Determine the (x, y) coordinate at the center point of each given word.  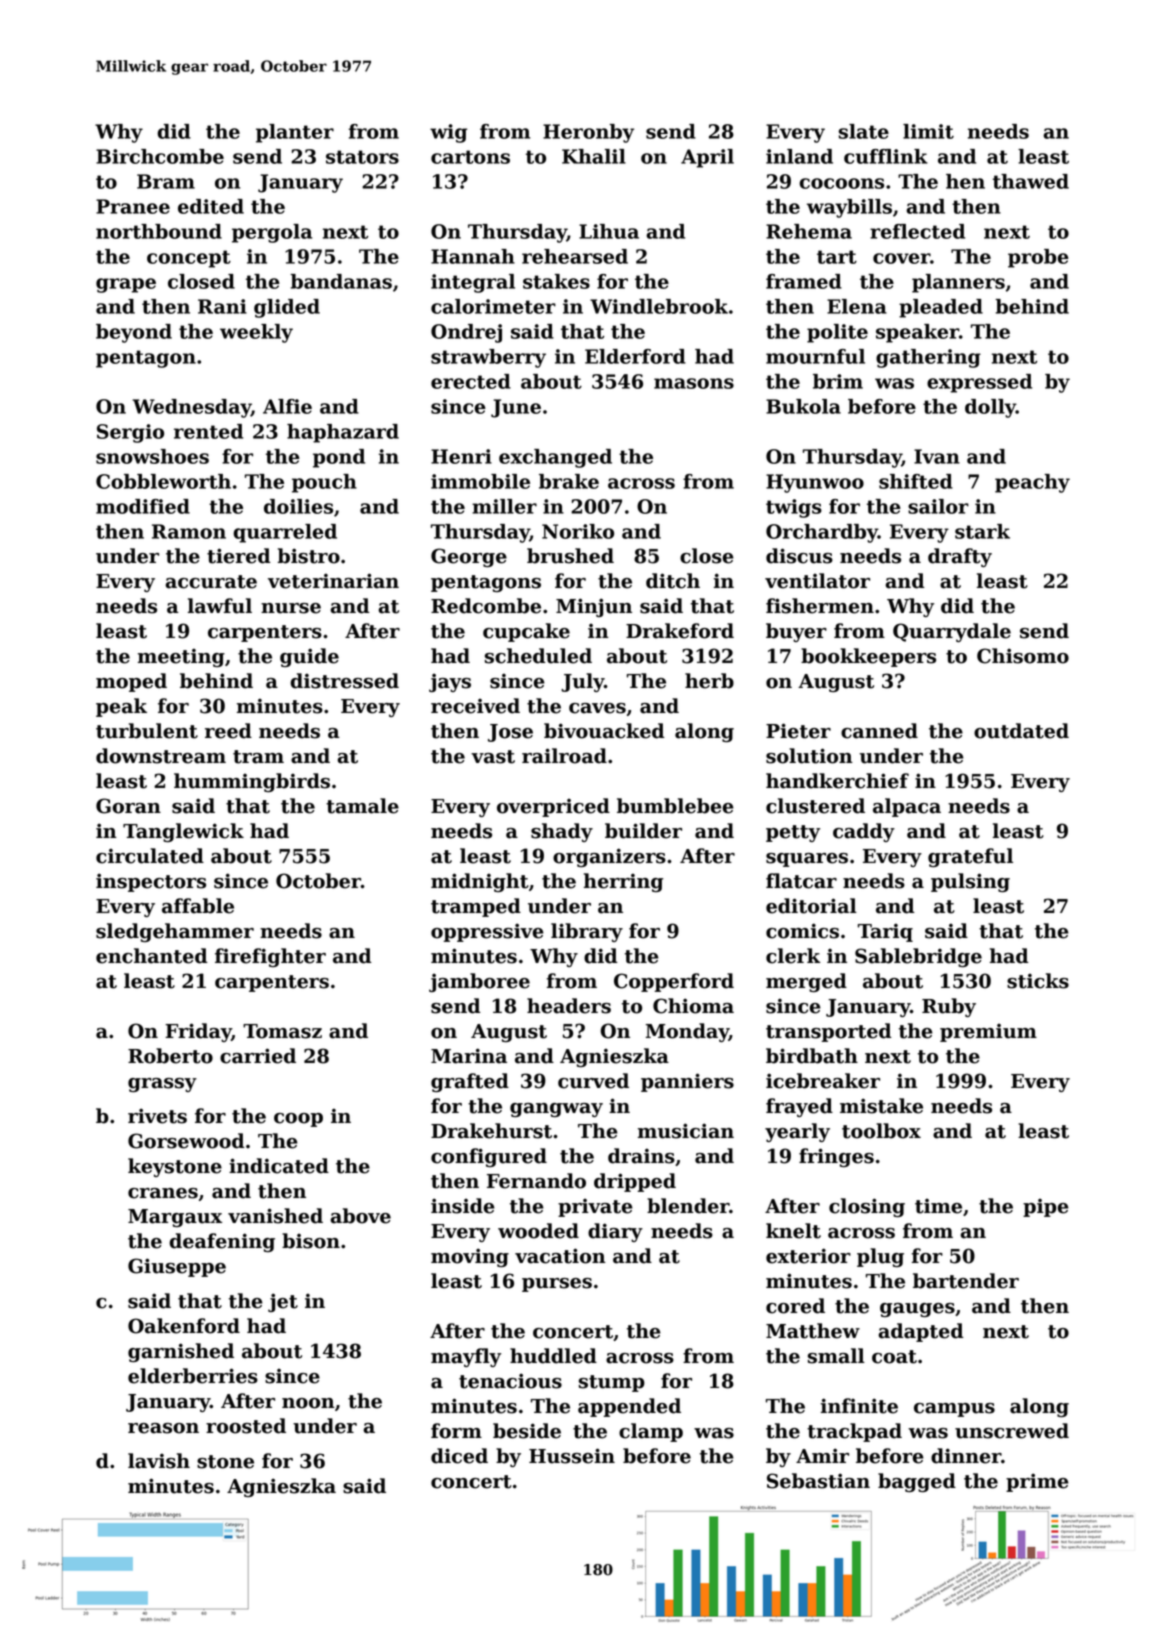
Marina (469, 1056)
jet (283, 1302)
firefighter (270, 957)
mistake (881, 1106)
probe (1038, 258)
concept (189, 259)
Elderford (635, 356)
